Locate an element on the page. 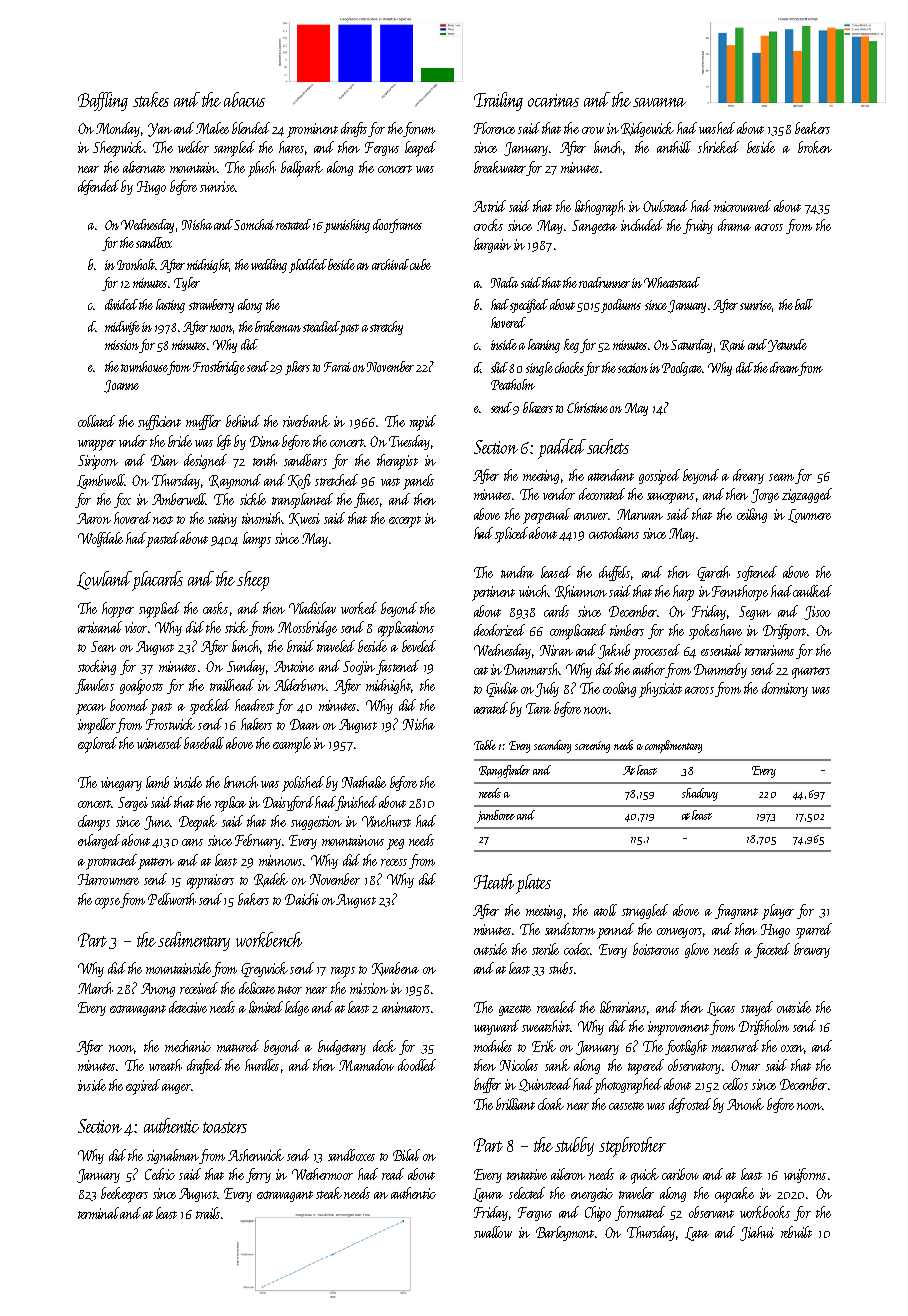  swallow is located at coordinates (493, 1232).
